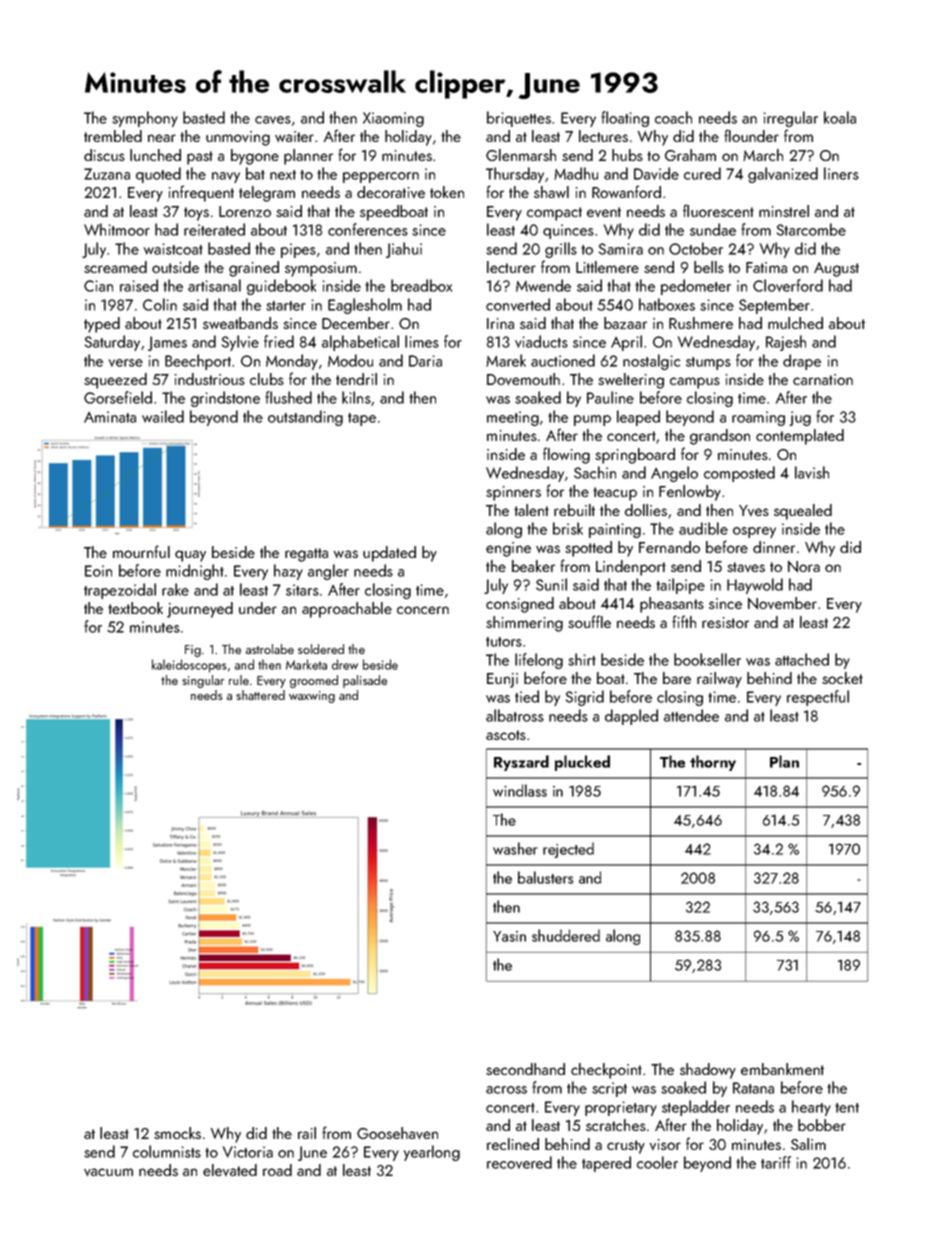 The height and width of the screenshot is (1233, 952). Describe the element at coordinates (203, 681) in the screenshot. I see `singular` at that location.
